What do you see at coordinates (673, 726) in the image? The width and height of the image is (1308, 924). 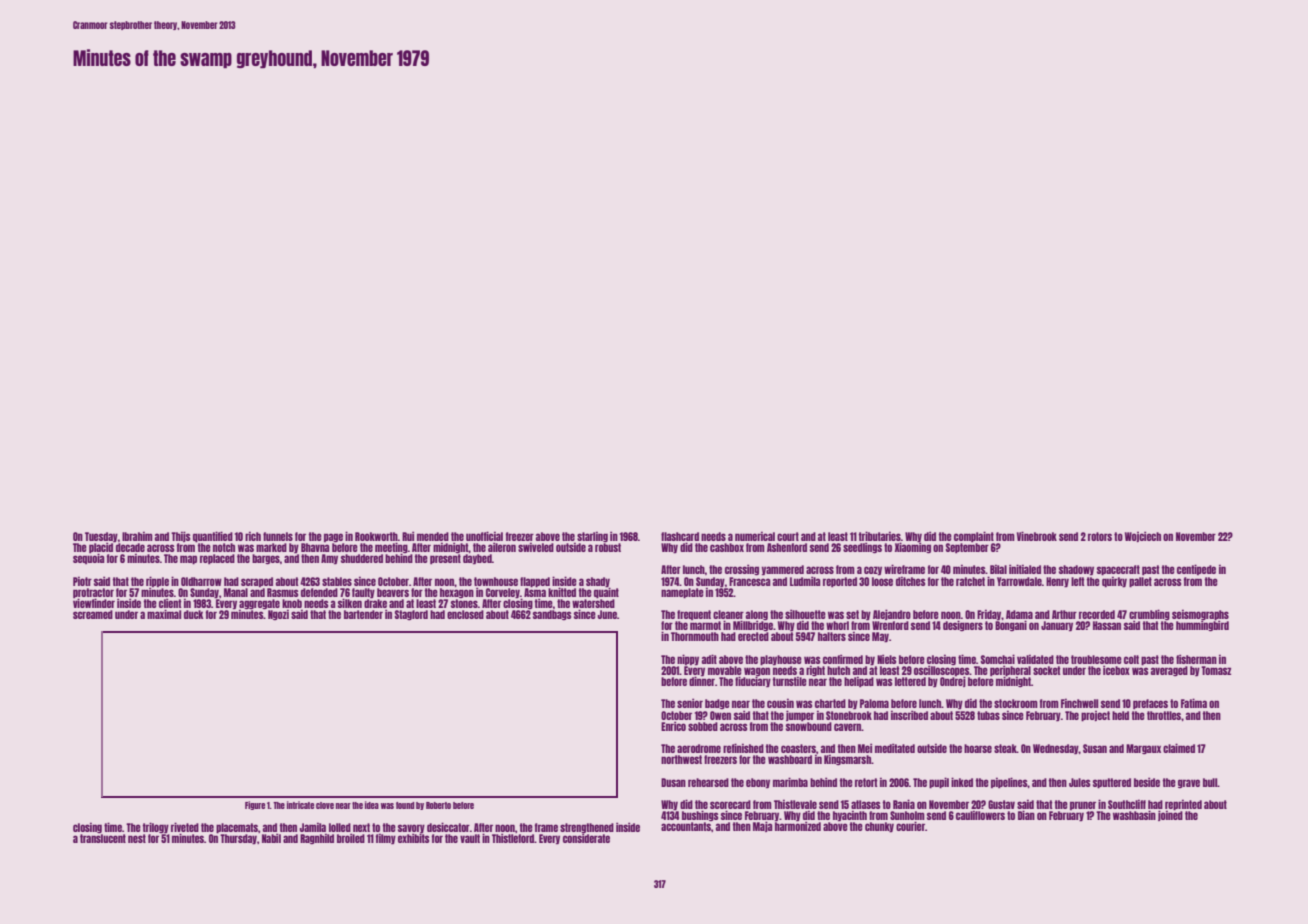 I see `Enrico` at bounding box center [673, 726].
